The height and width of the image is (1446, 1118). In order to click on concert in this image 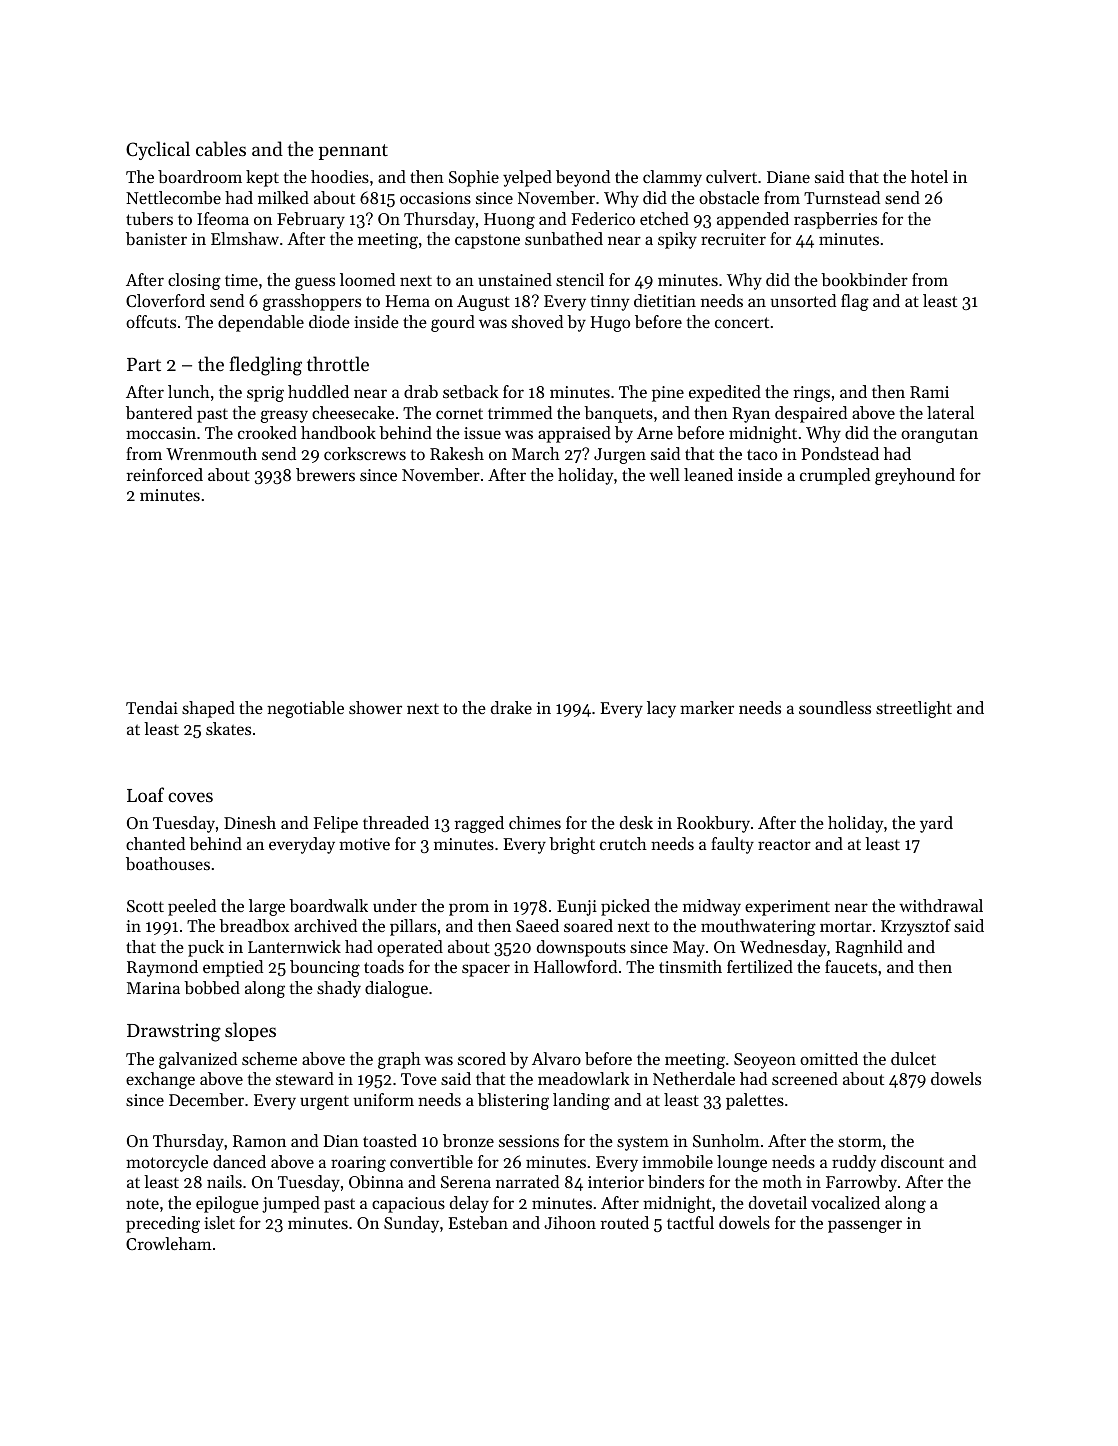, I will do `click(742, 322)`.
